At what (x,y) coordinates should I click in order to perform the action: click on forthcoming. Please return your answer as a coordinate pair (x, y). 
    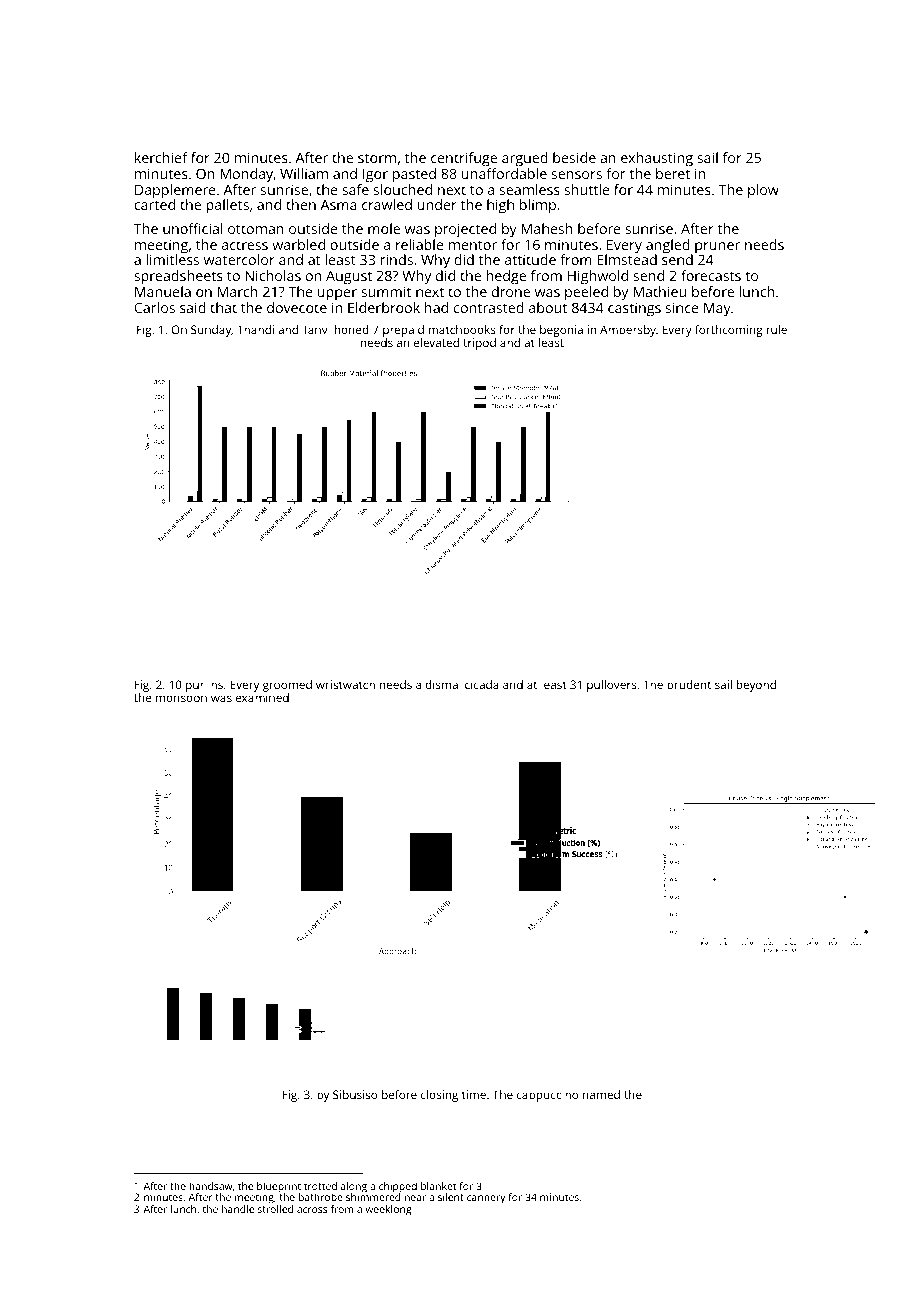
    Looking at the image, I should click on (729, 331).
